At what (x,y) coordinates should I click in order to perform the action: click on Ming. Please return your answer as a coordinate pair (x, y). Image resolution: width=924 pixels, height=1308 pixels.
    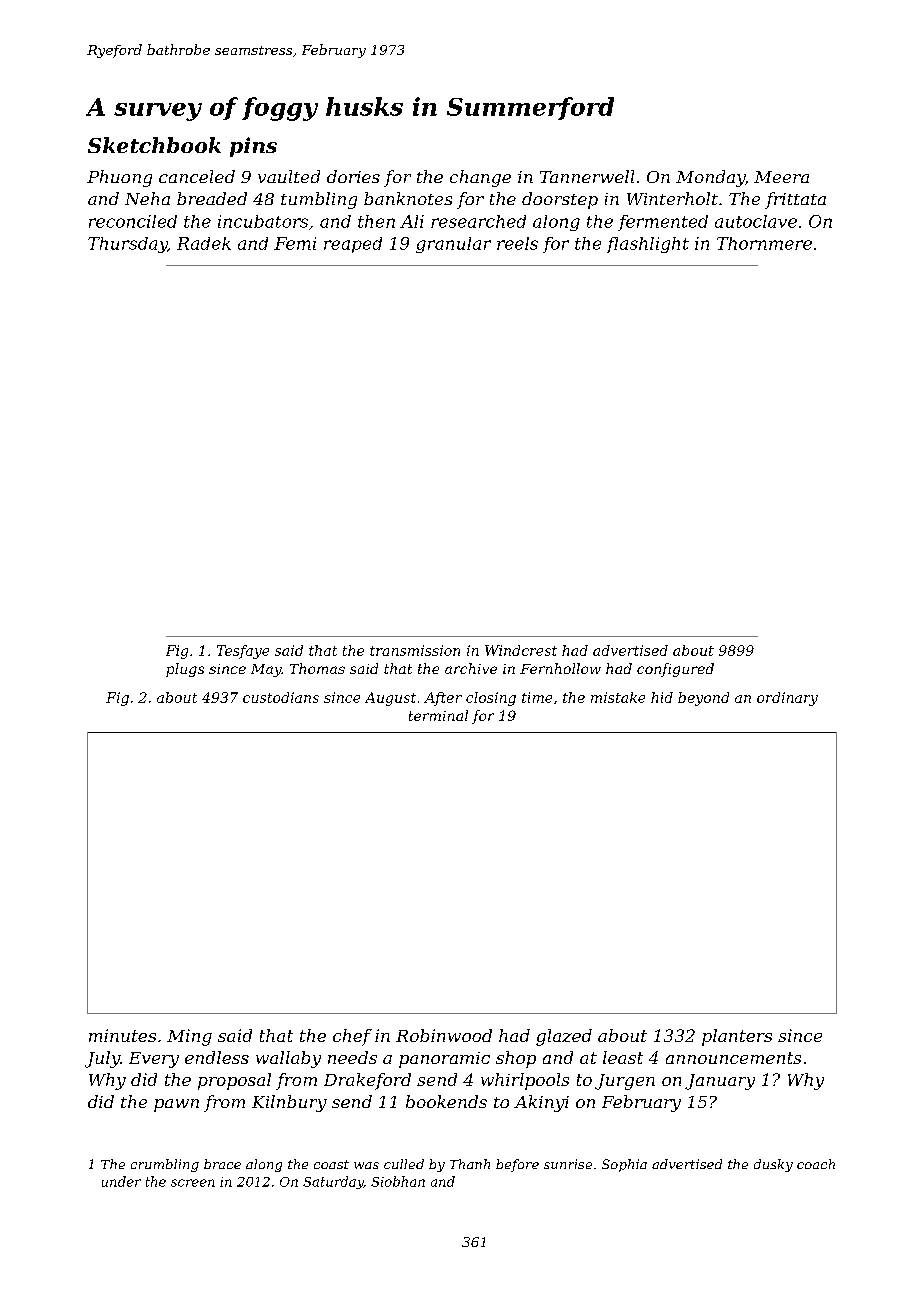
    Looking at the image, I should click on (189, 1037).
